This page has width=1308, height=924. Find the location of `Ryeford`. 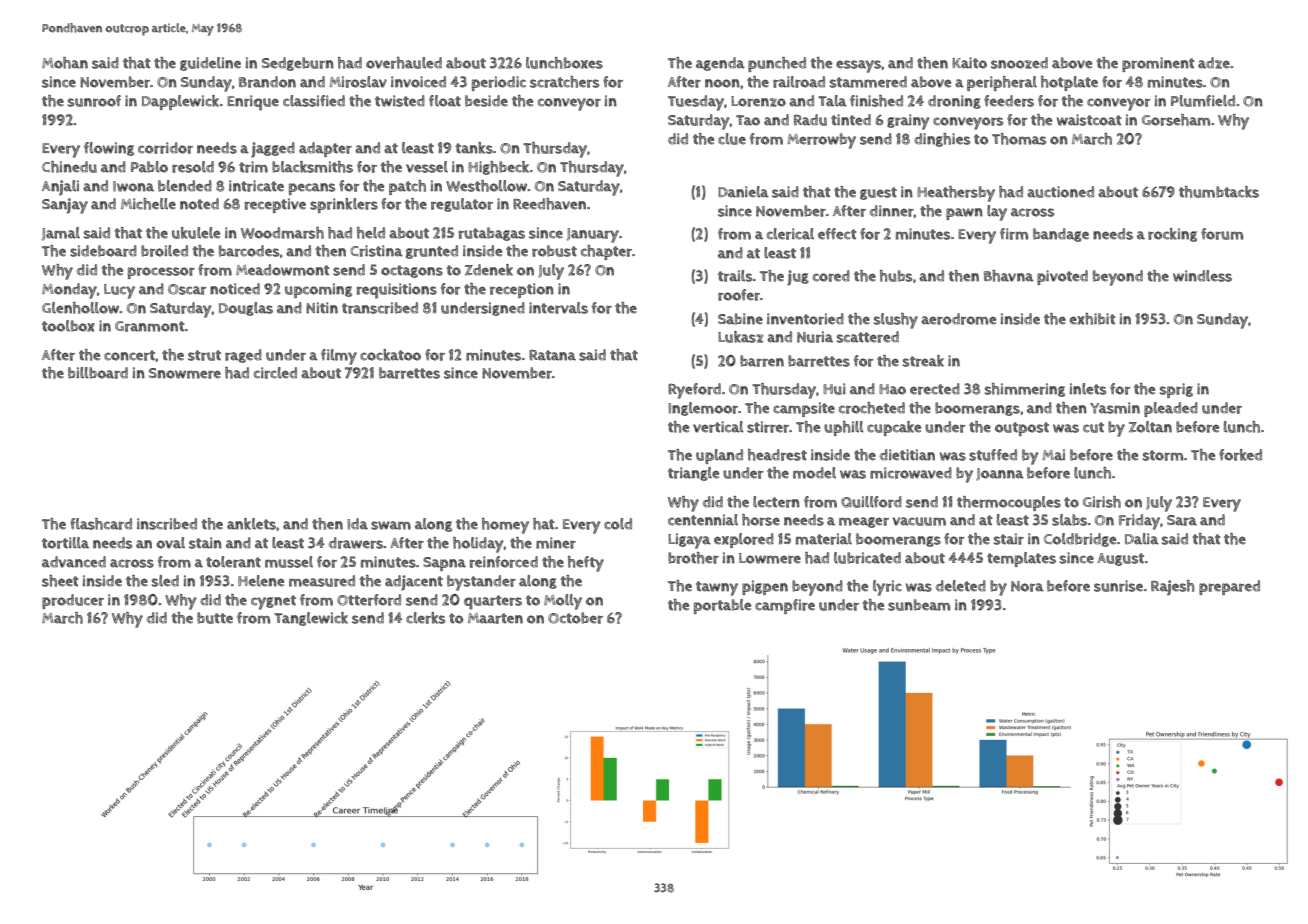

Ryeford is located at coordinates (694, 391).
